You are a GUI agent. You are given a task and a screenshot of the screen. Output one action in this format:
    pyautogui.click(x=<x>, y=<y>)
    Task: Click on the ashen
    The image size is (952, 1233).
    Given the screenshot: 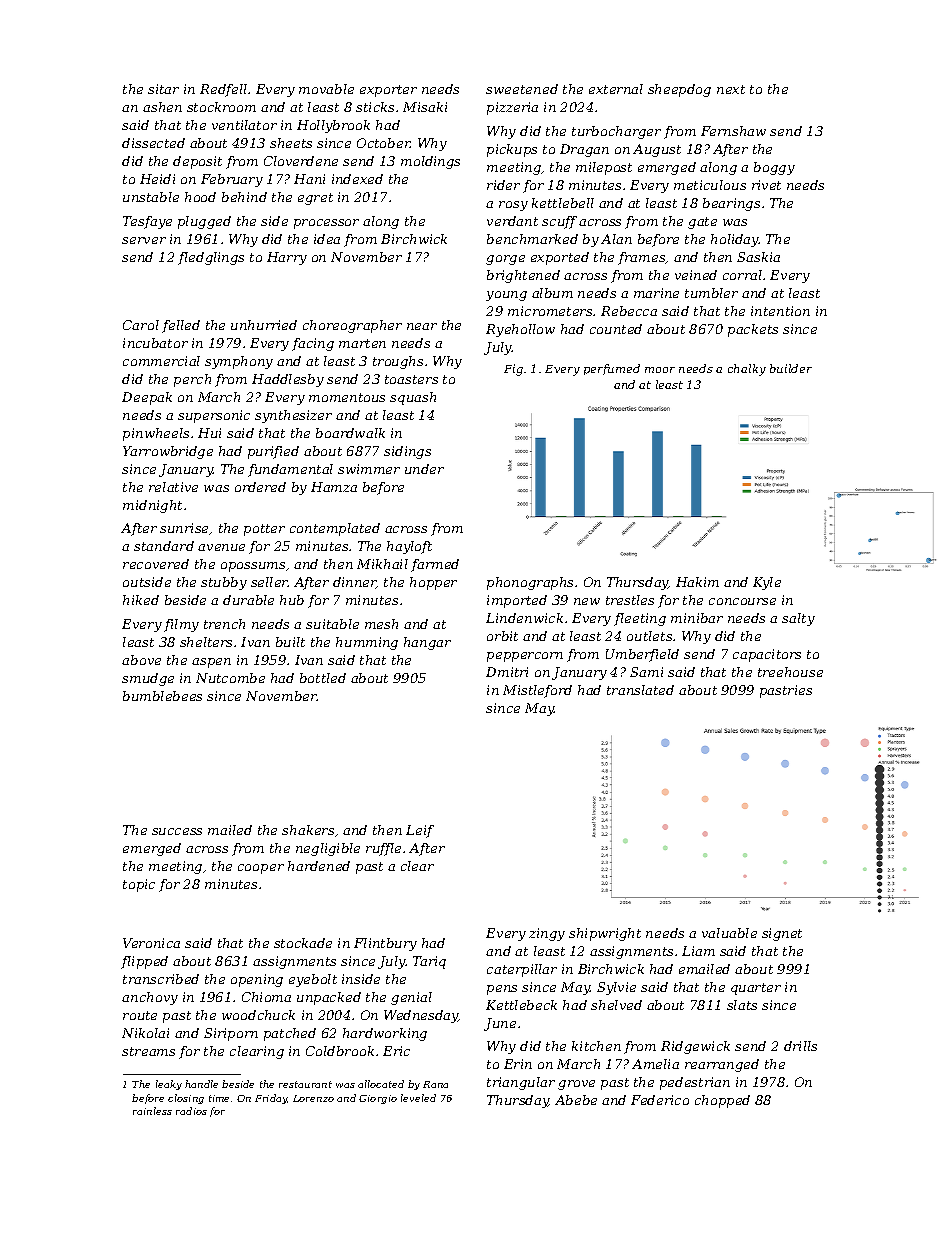 What is the action you would take?
    pyautogui.click(x=162, y=107)
